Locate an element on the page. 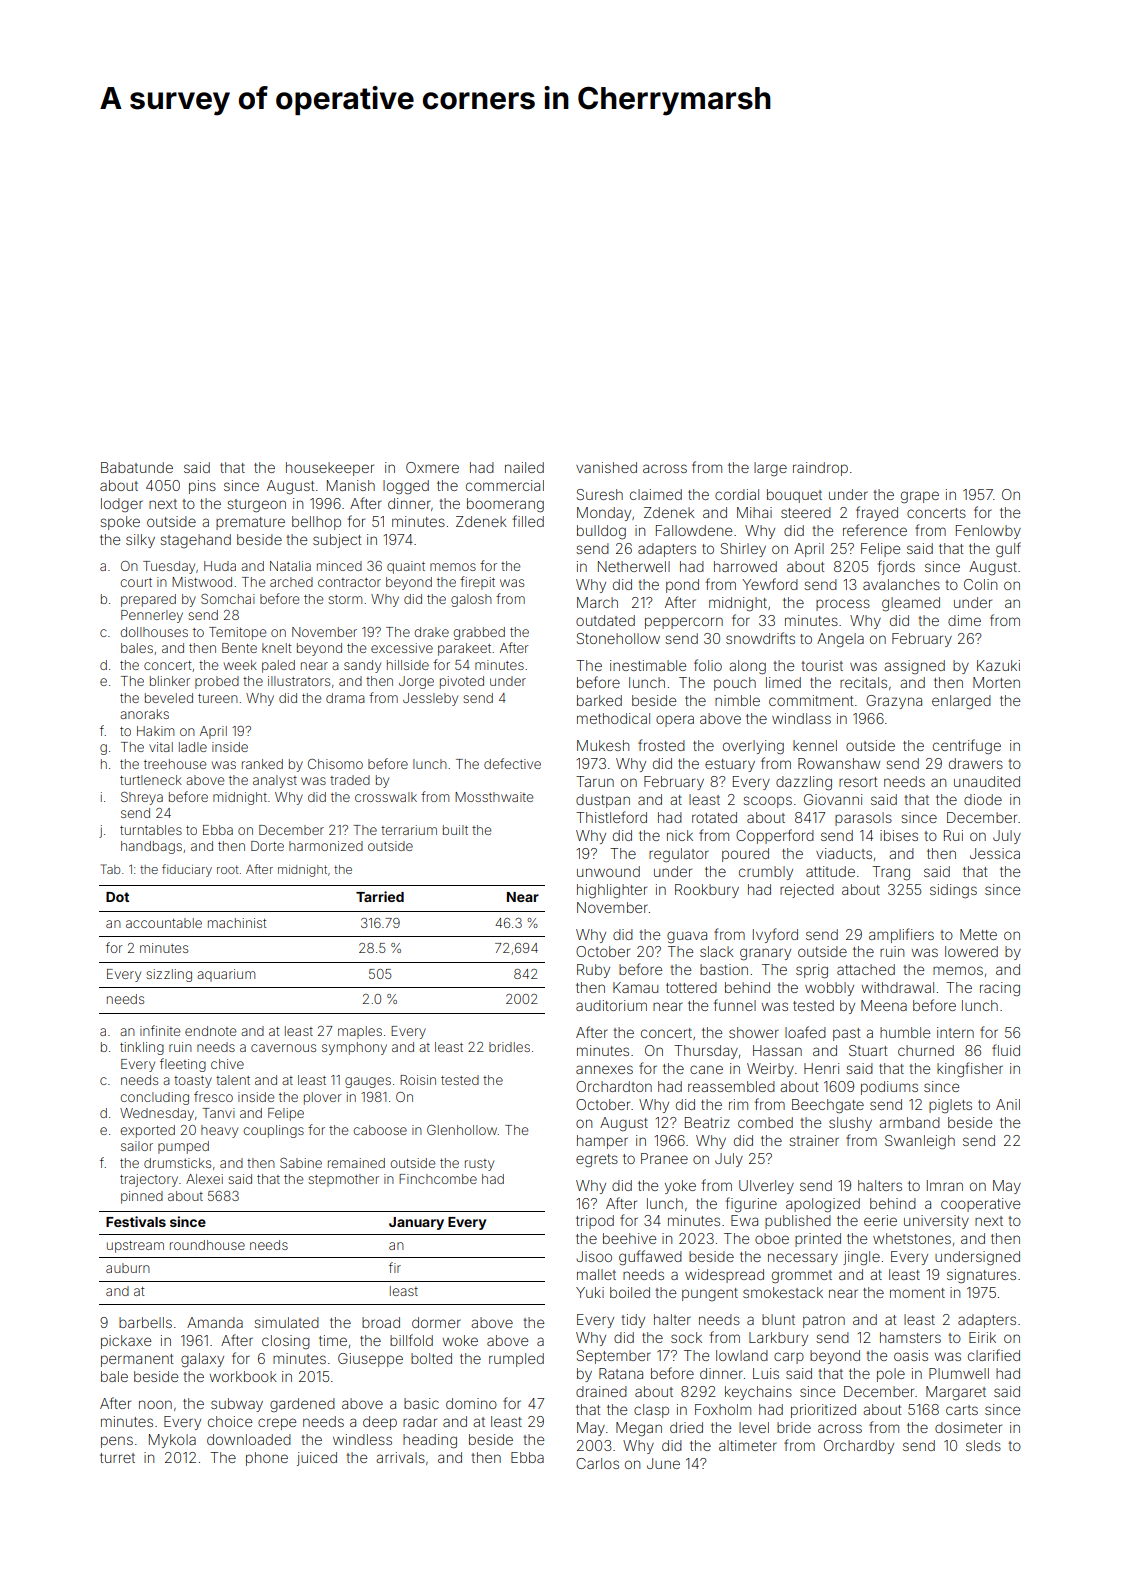  premature is located at coordinates (250, 523).
